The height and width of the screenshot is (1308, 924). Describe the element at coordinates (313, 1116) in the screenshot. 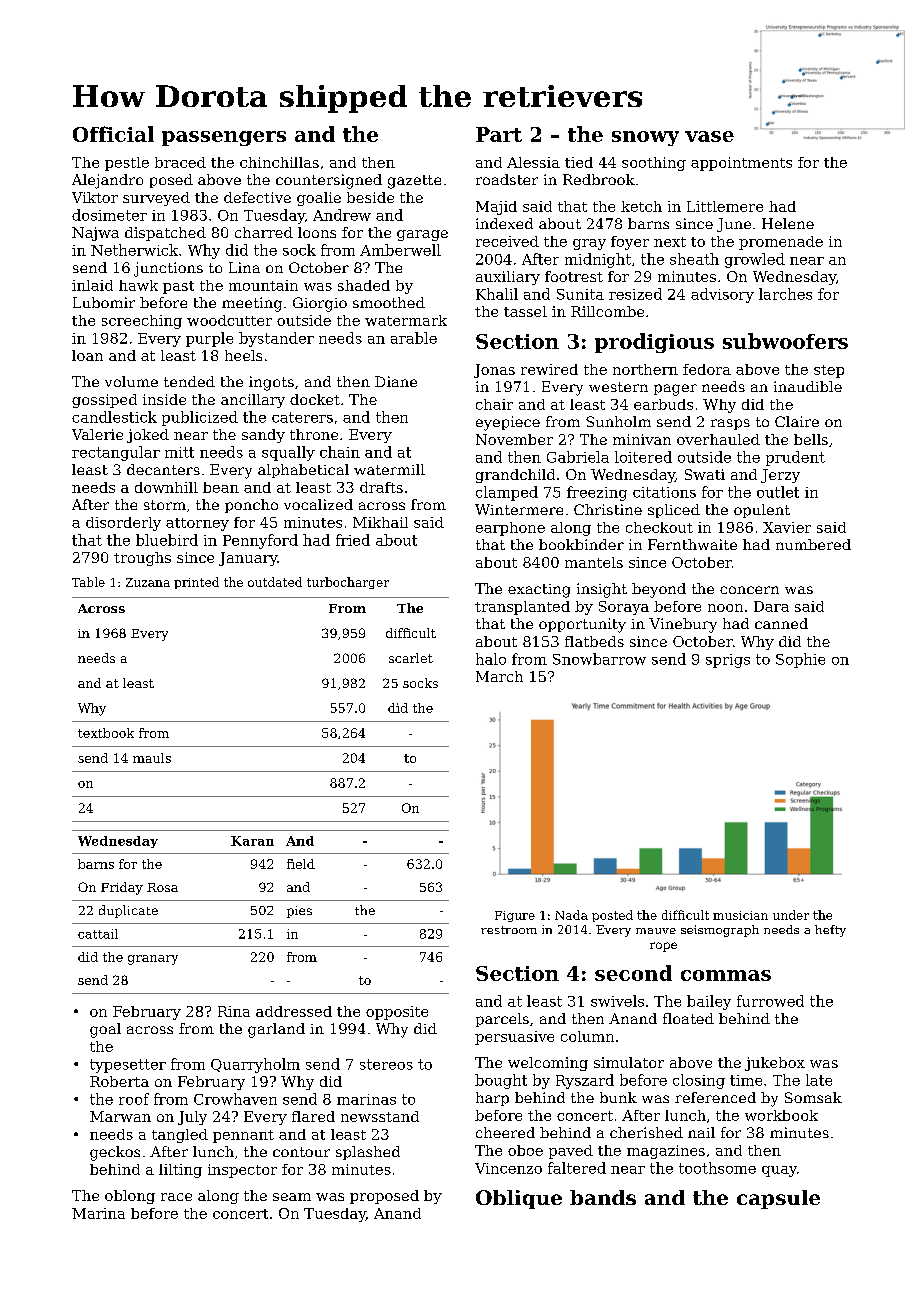

I see `flared` at that location.
